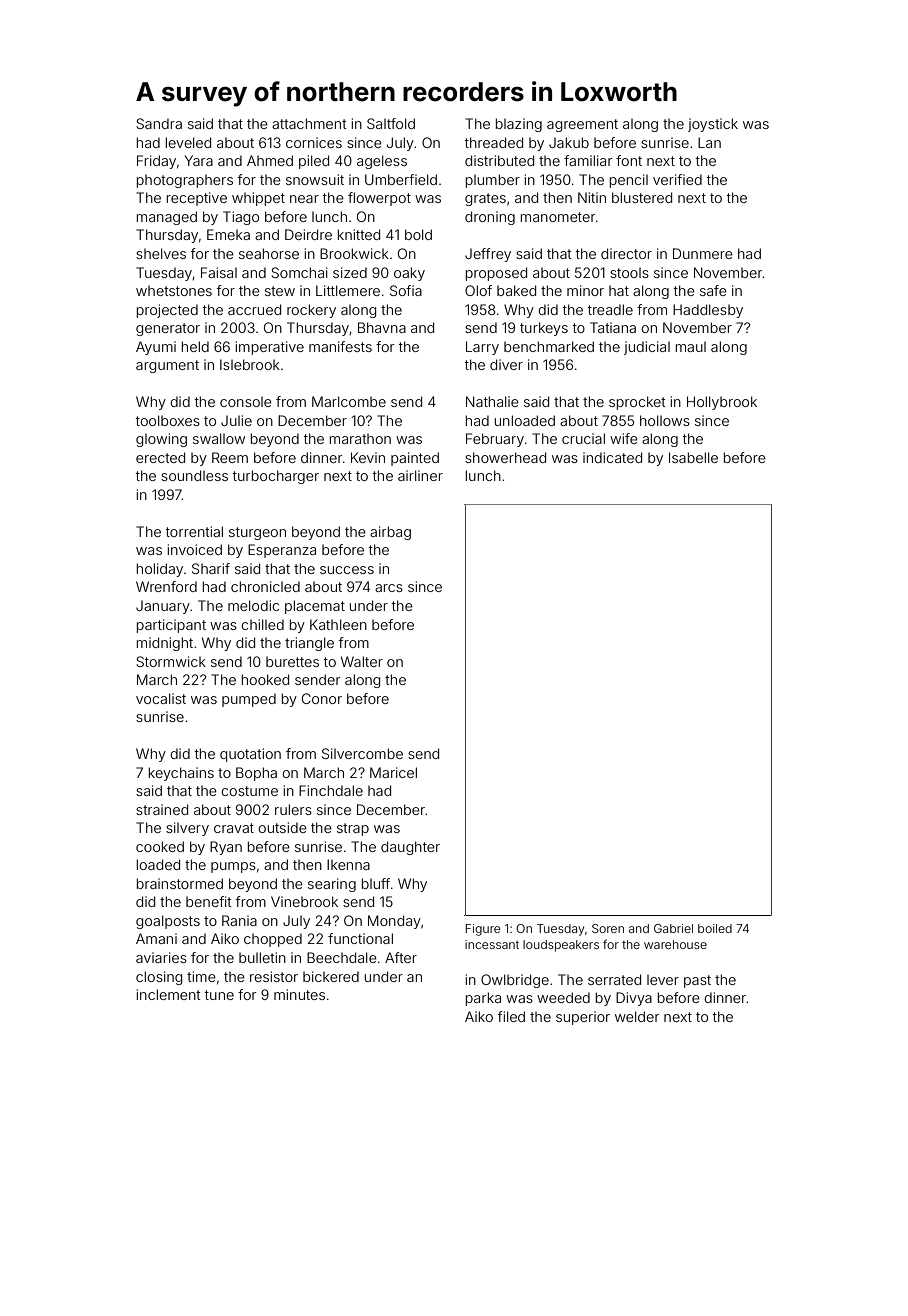  Describe the element at coordinates (519, 125) in the screenshot. I see `blazing` at that location.
